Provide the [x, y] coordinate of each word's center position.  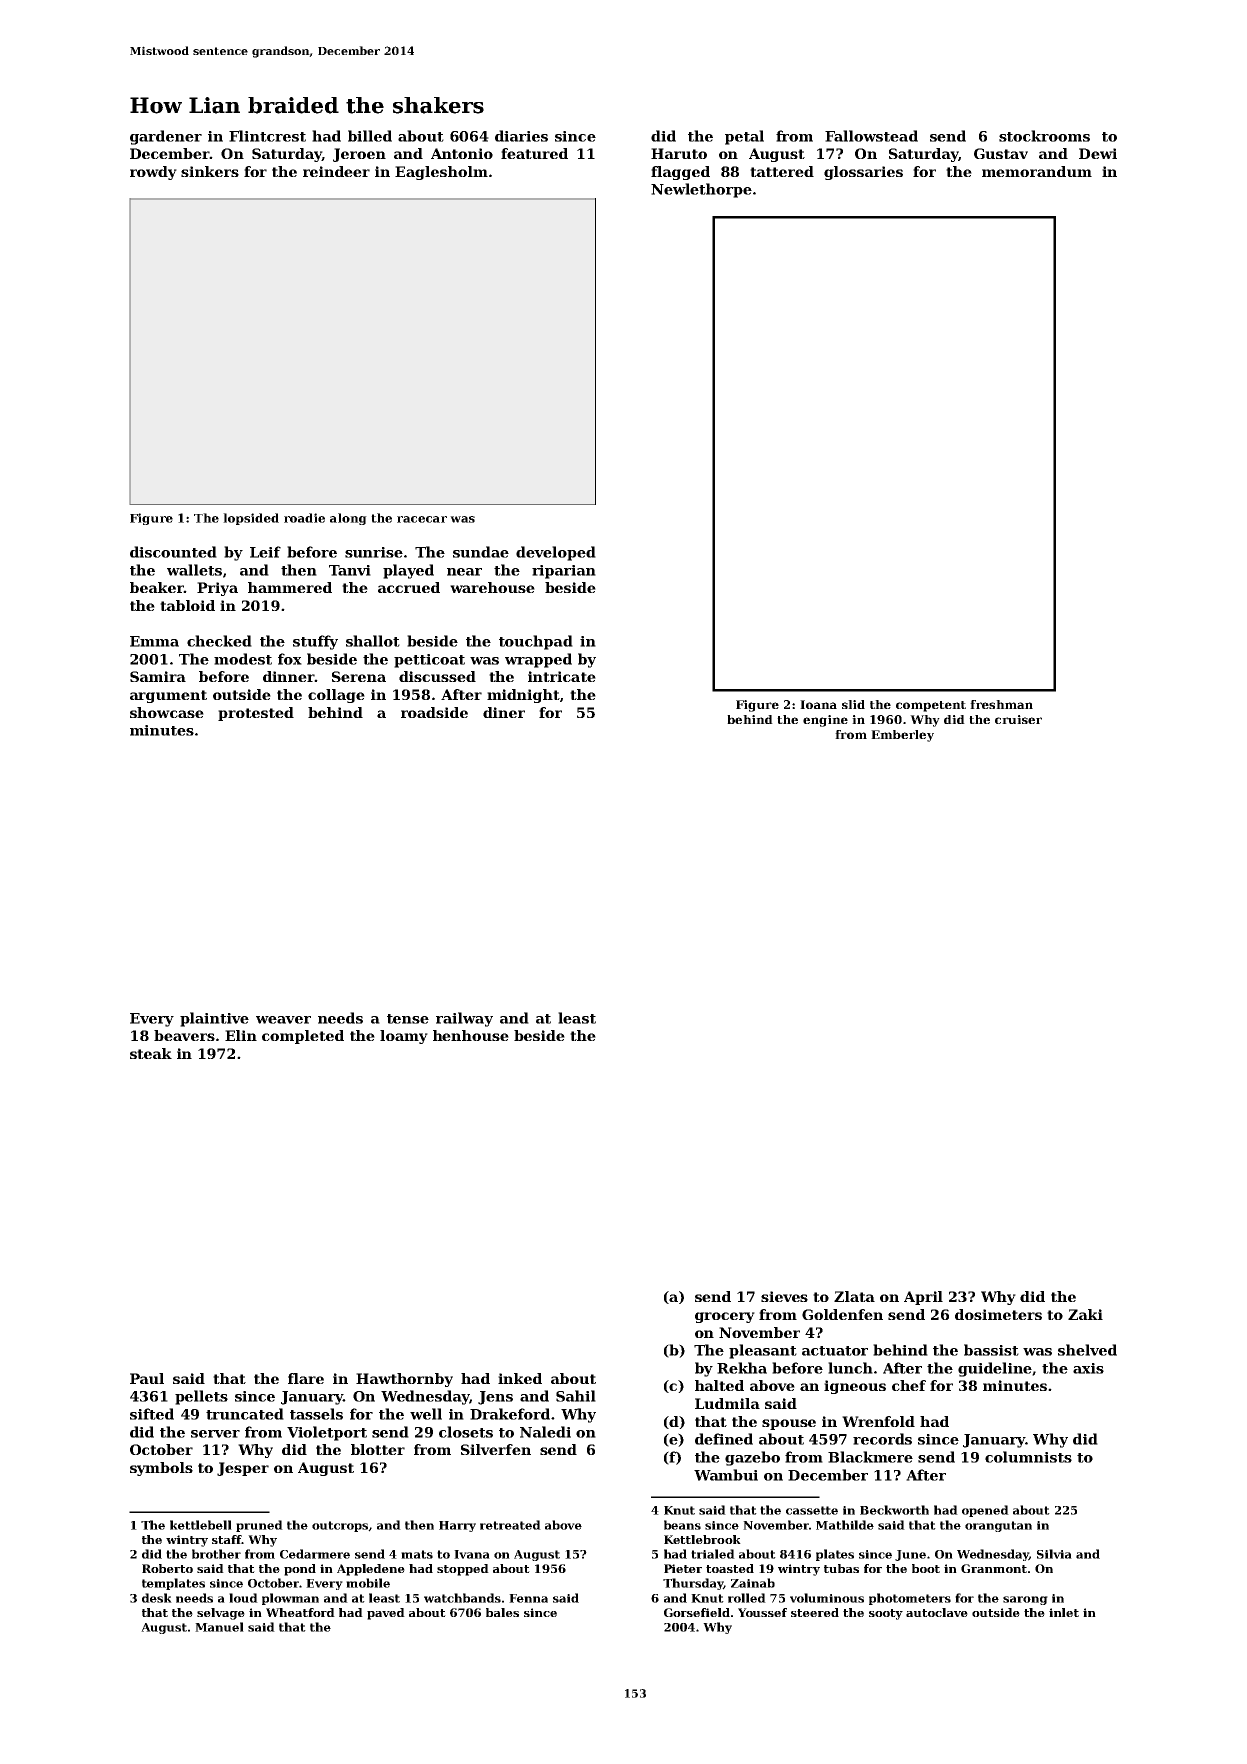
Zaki [1085, 1314]
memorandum [1037, 171]
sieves [784, 1296]
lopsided [251, 519]
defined [724, 1439]
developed [556, 553]
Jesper [243, 1469]
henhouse [471, 1035]
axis [1088, 1368]
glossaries [863, 173]
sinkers [210, 171]
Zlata [854, 1296]
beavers [184, 1035]
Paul [147, 1378]
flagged [680, 173]
